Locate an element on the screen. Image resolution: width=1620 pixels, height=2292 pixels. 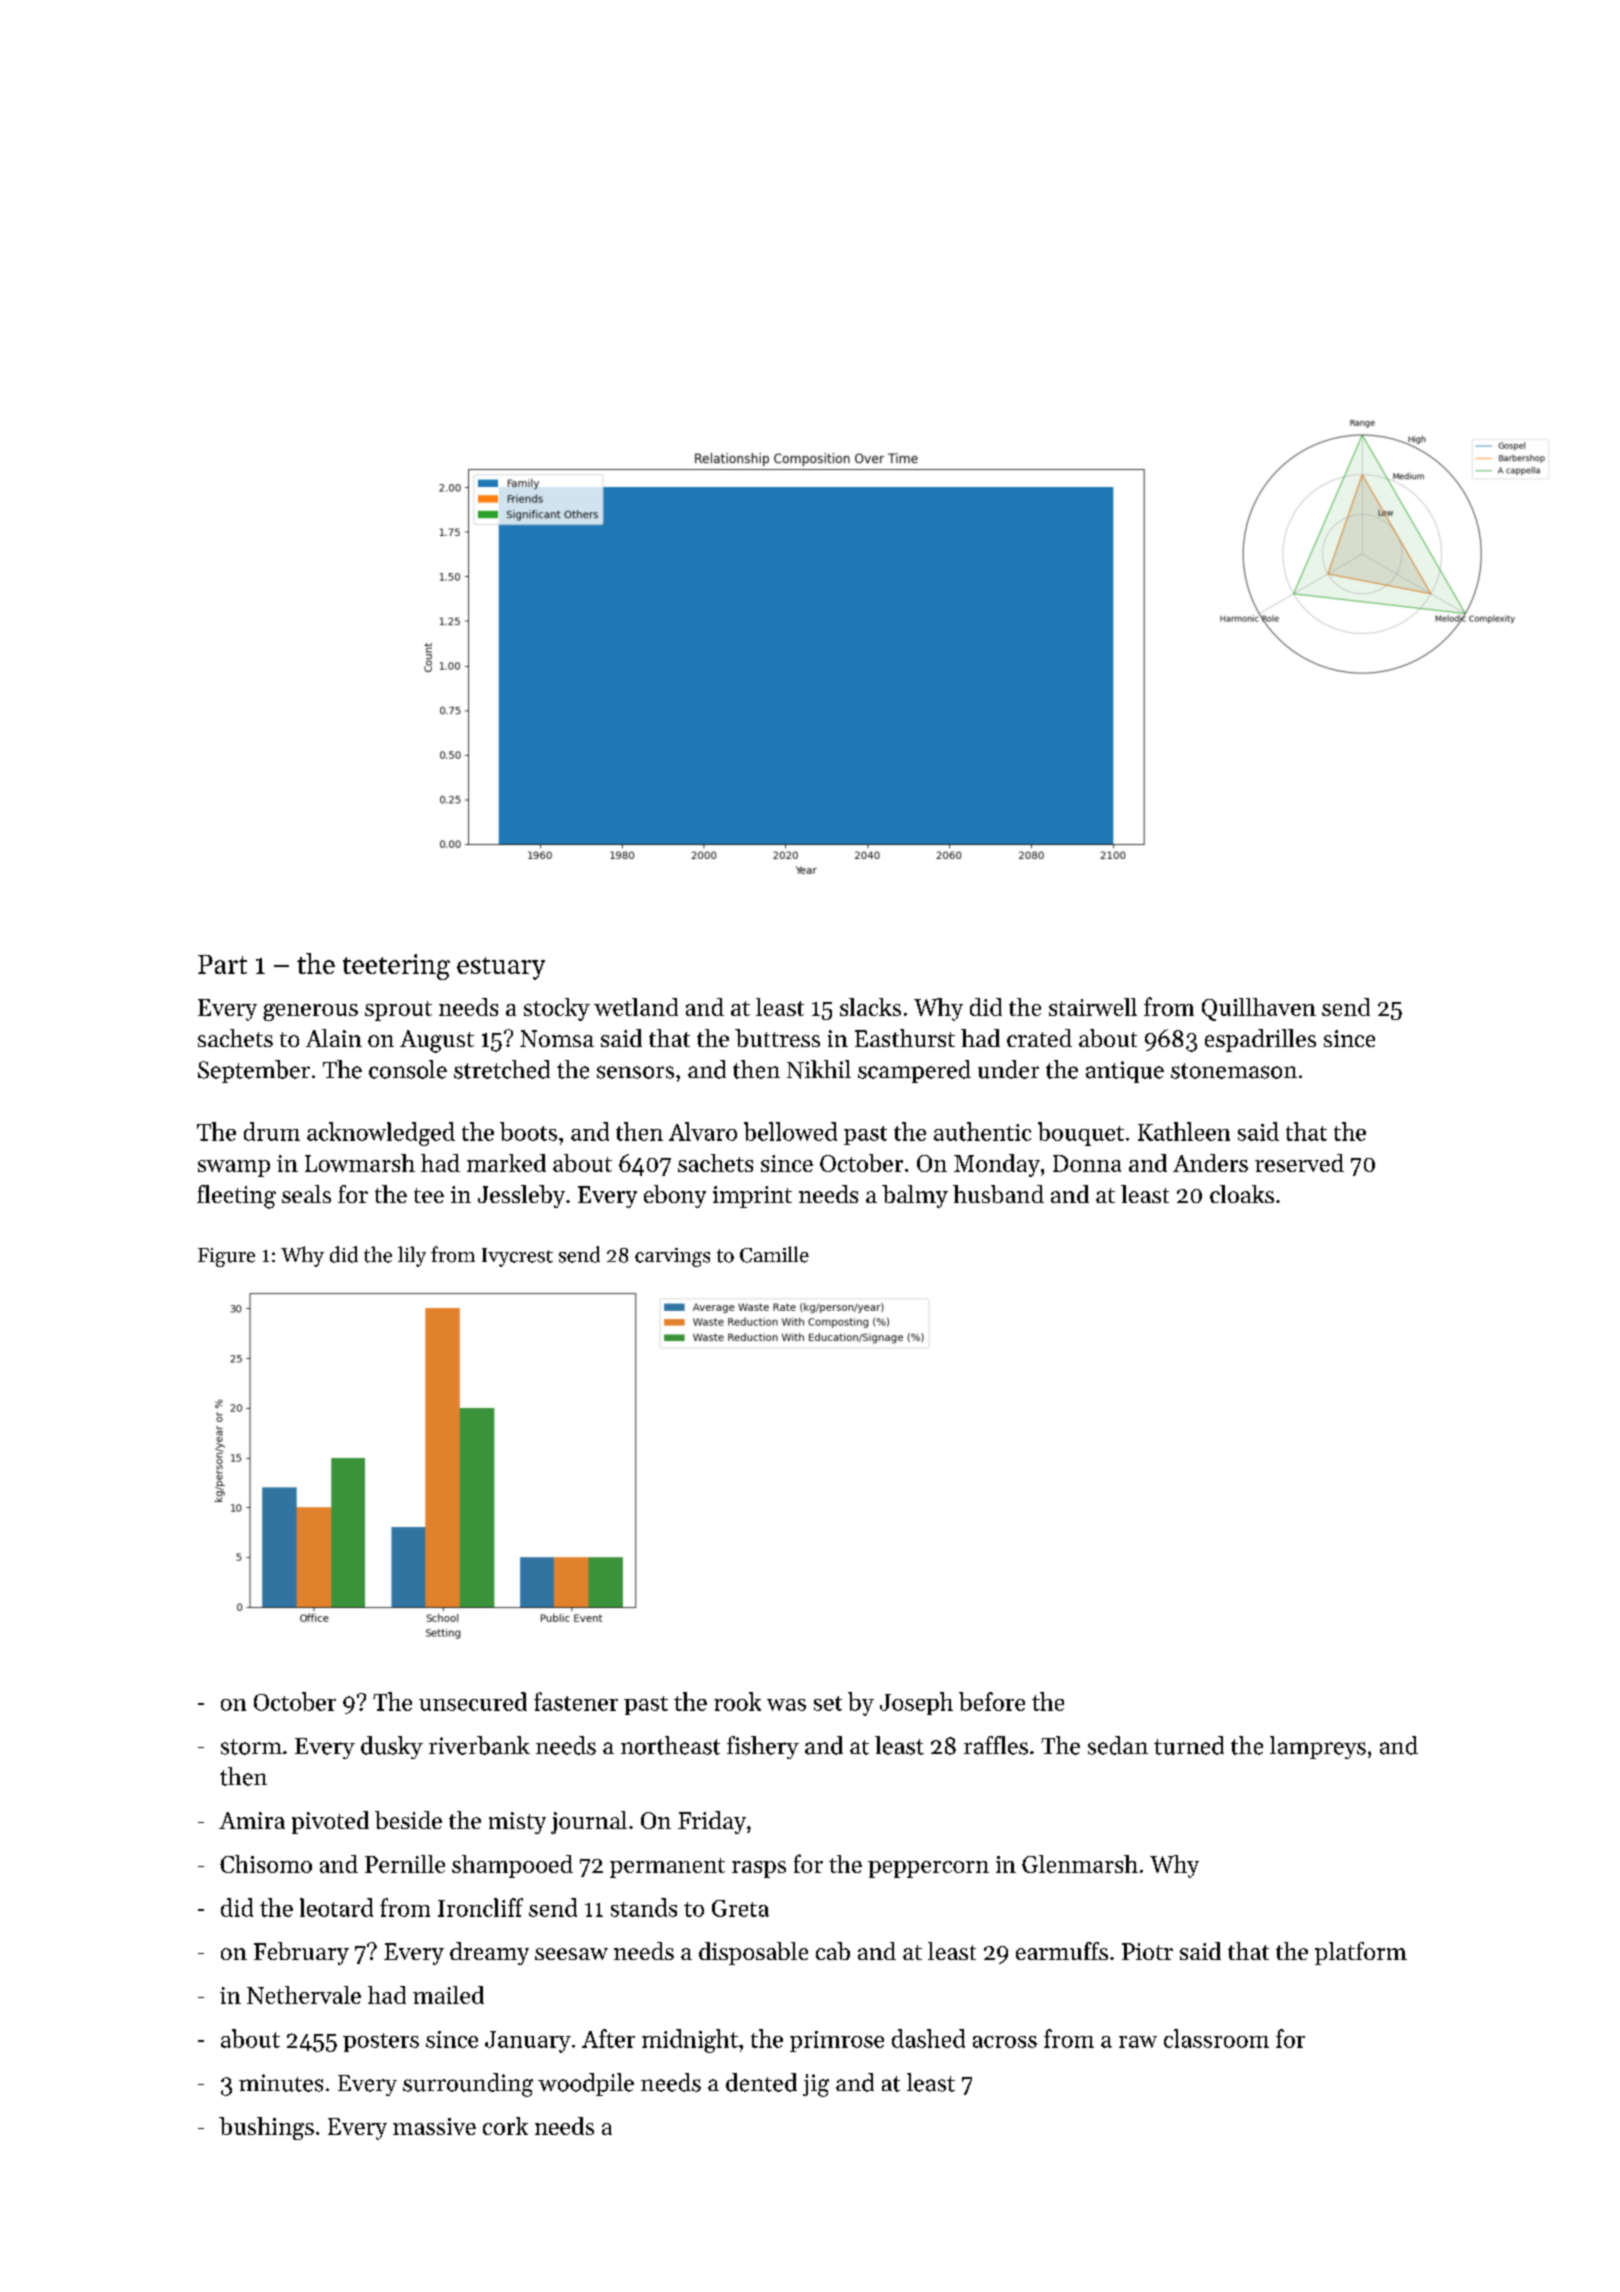
before is located at coordinates (992, 1701).
